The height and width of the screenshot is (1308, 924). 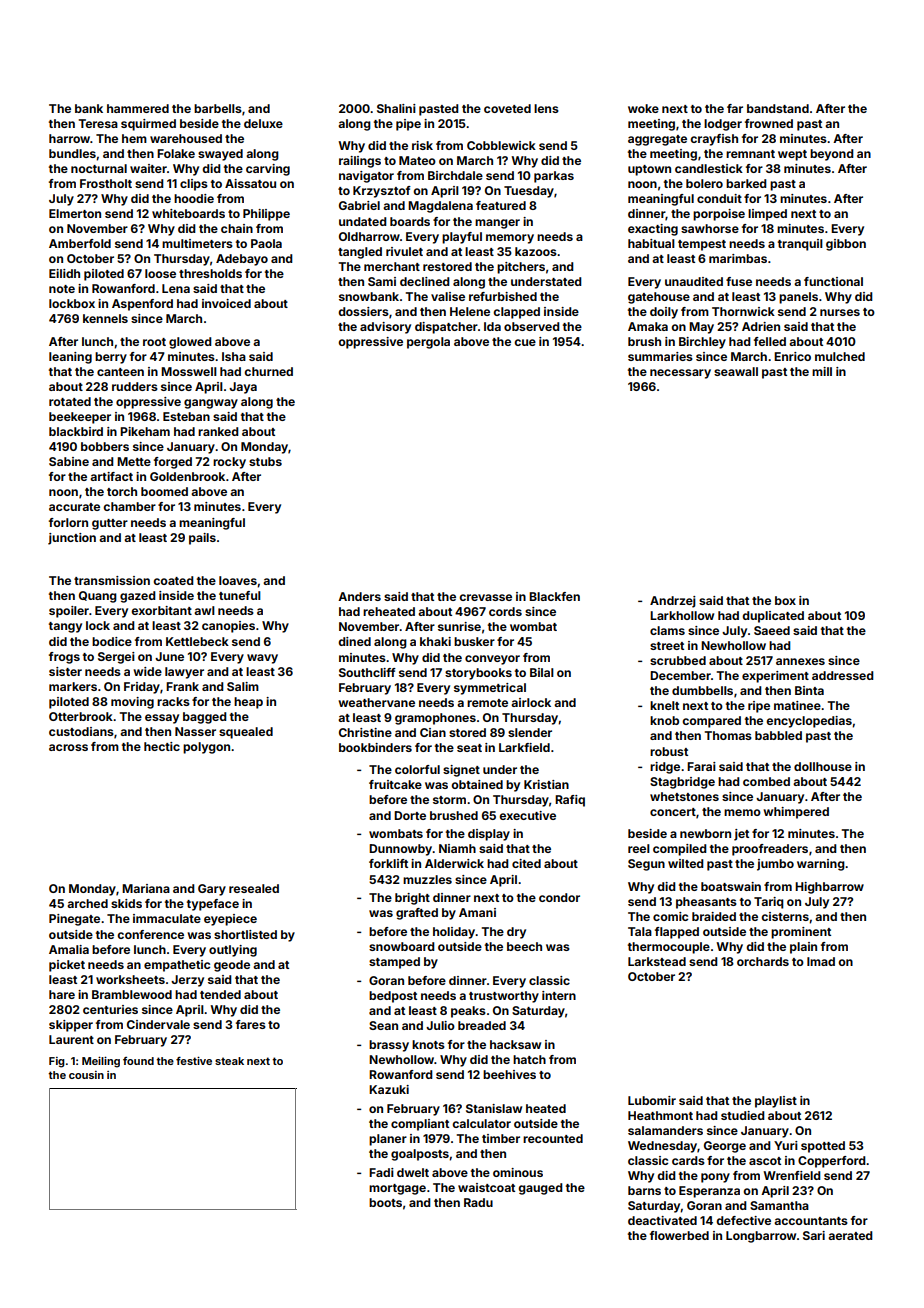 What do you see at coordinates (821, 865) in the screenshot?
I see `warning` at bounding box center [821, 865].
